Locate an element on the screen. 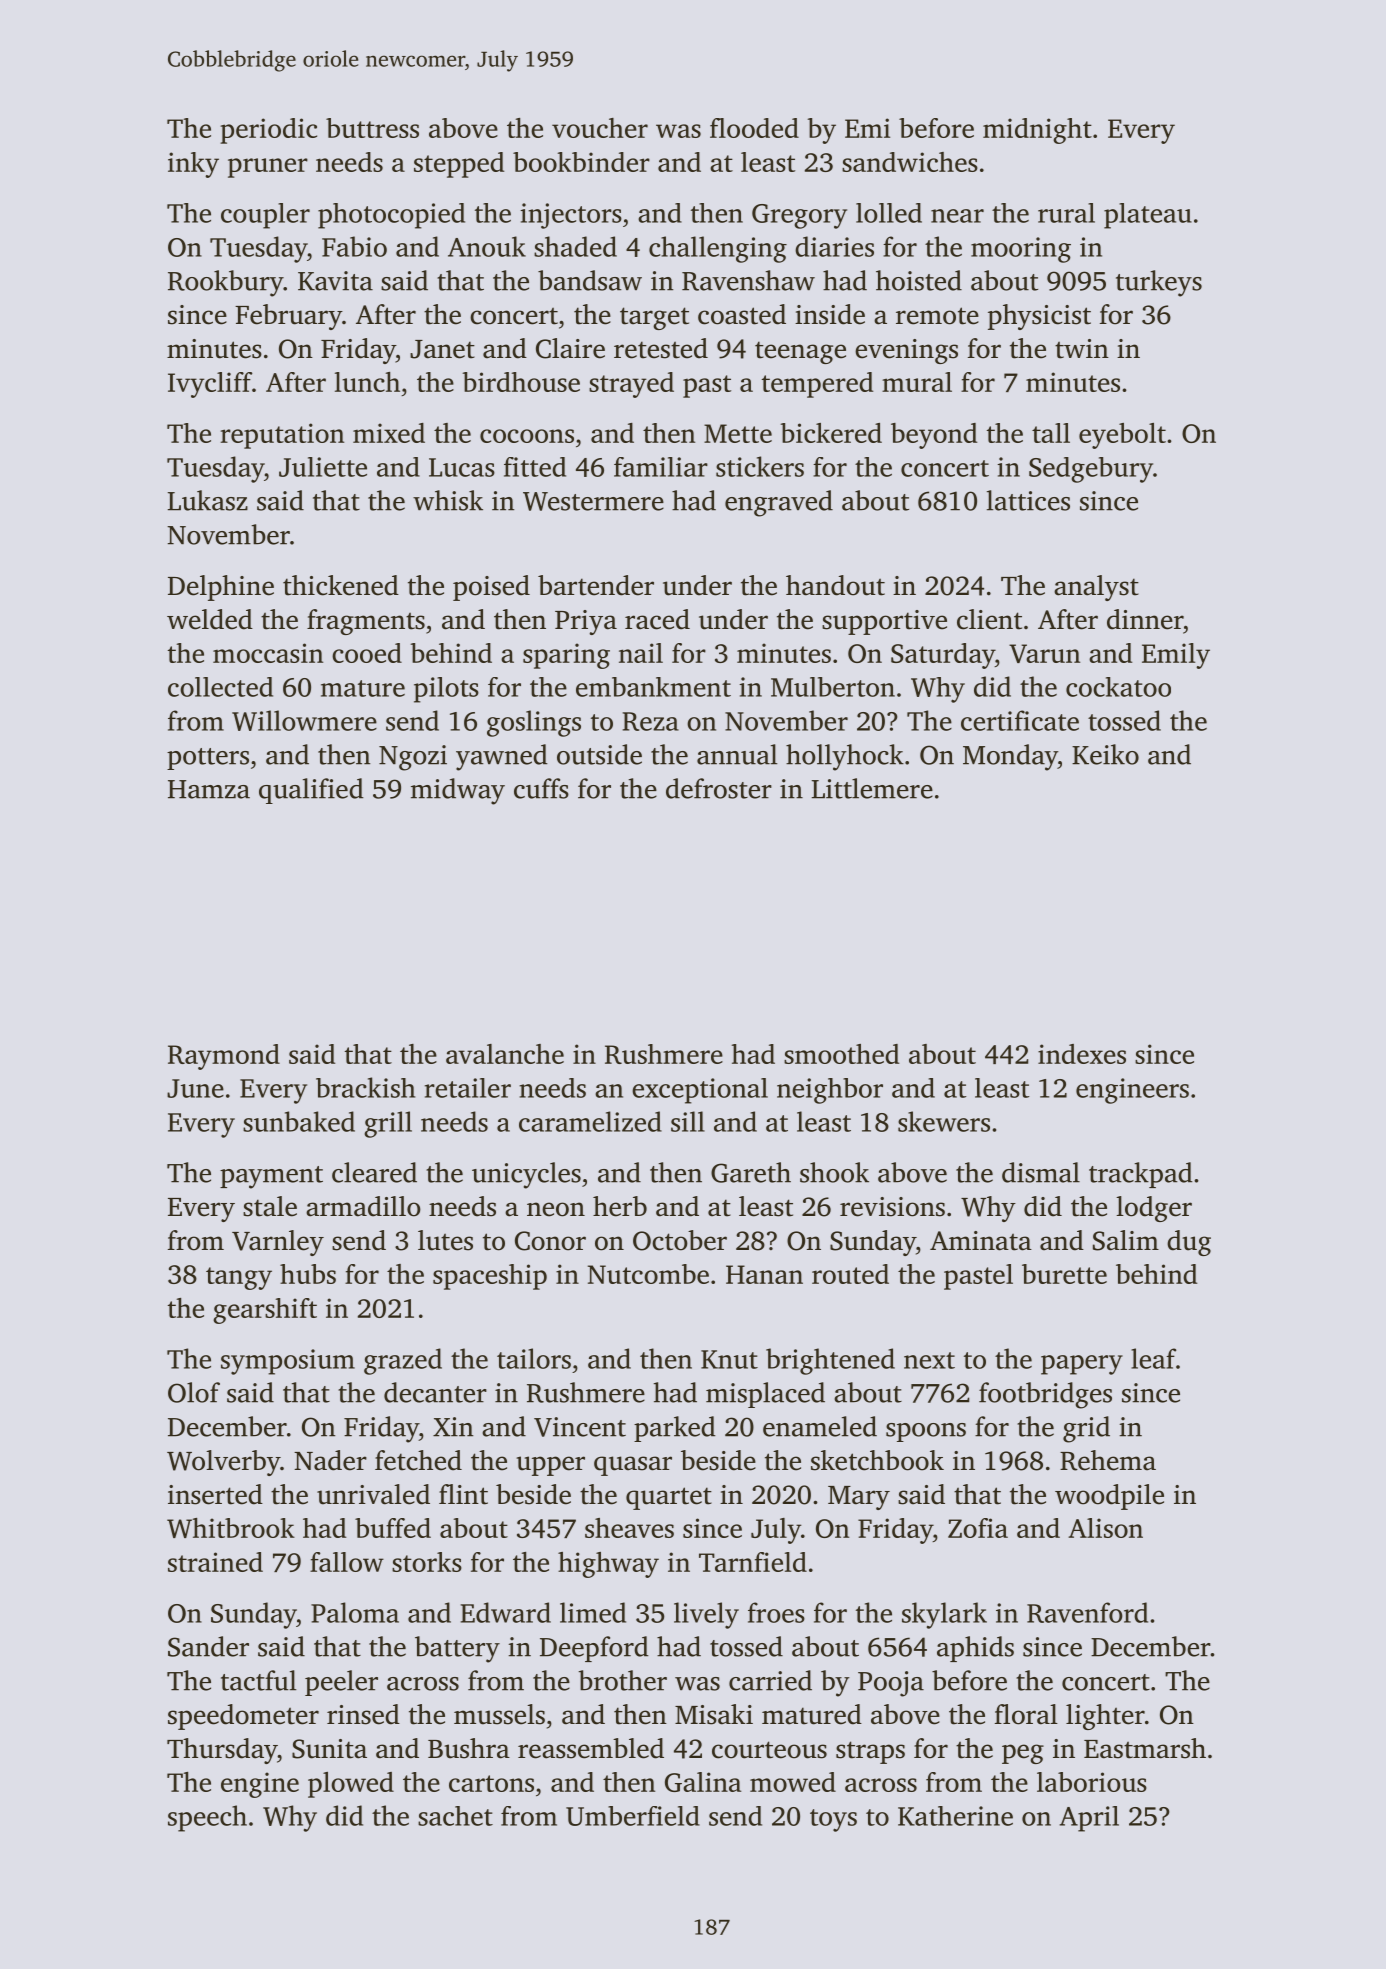 Image resolution: width=1386 pixels, height=1969 pixels. buttress is located at coordinates (372, 128).
